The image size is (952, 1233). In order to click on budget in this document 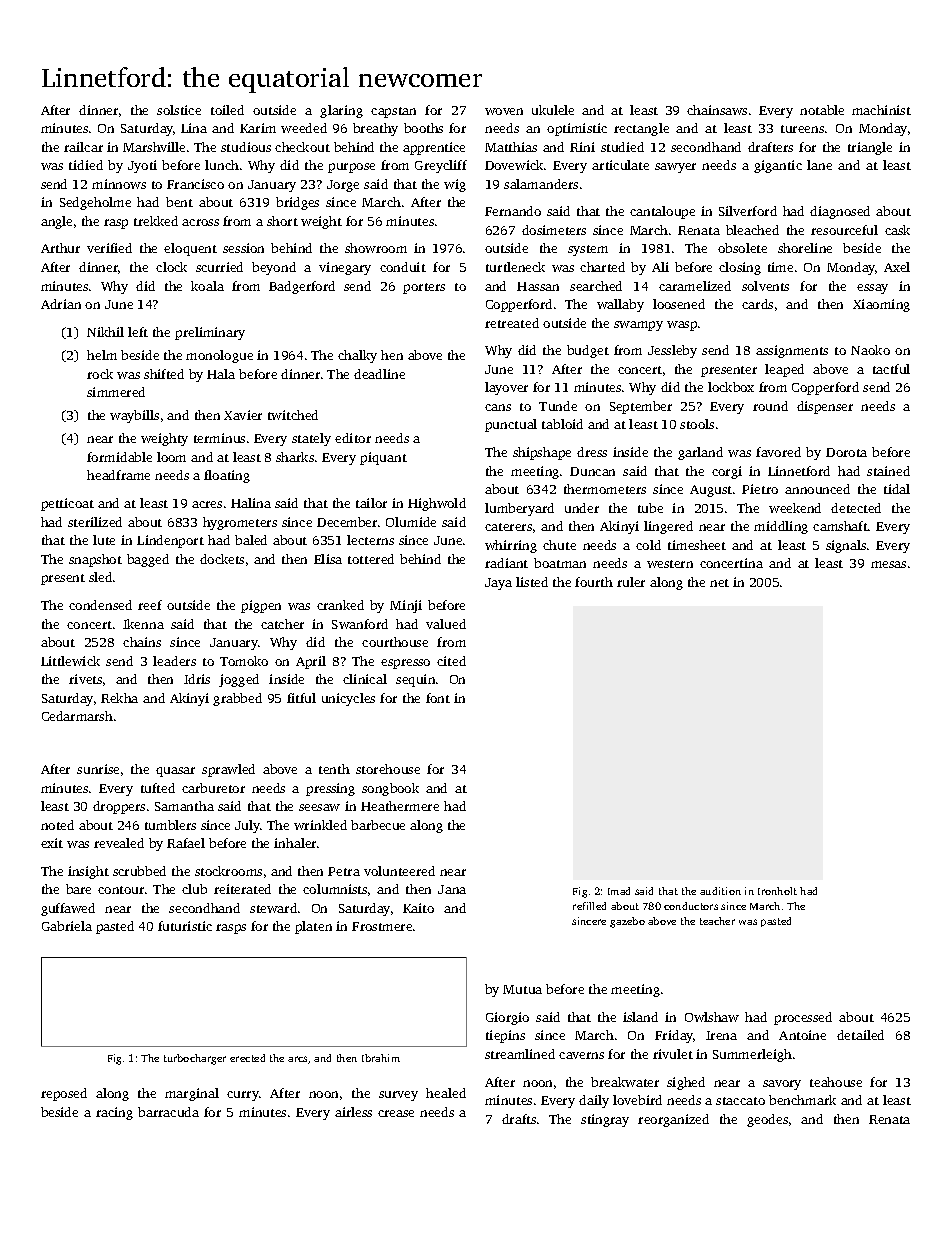, I will do `click(588, 351)`.
